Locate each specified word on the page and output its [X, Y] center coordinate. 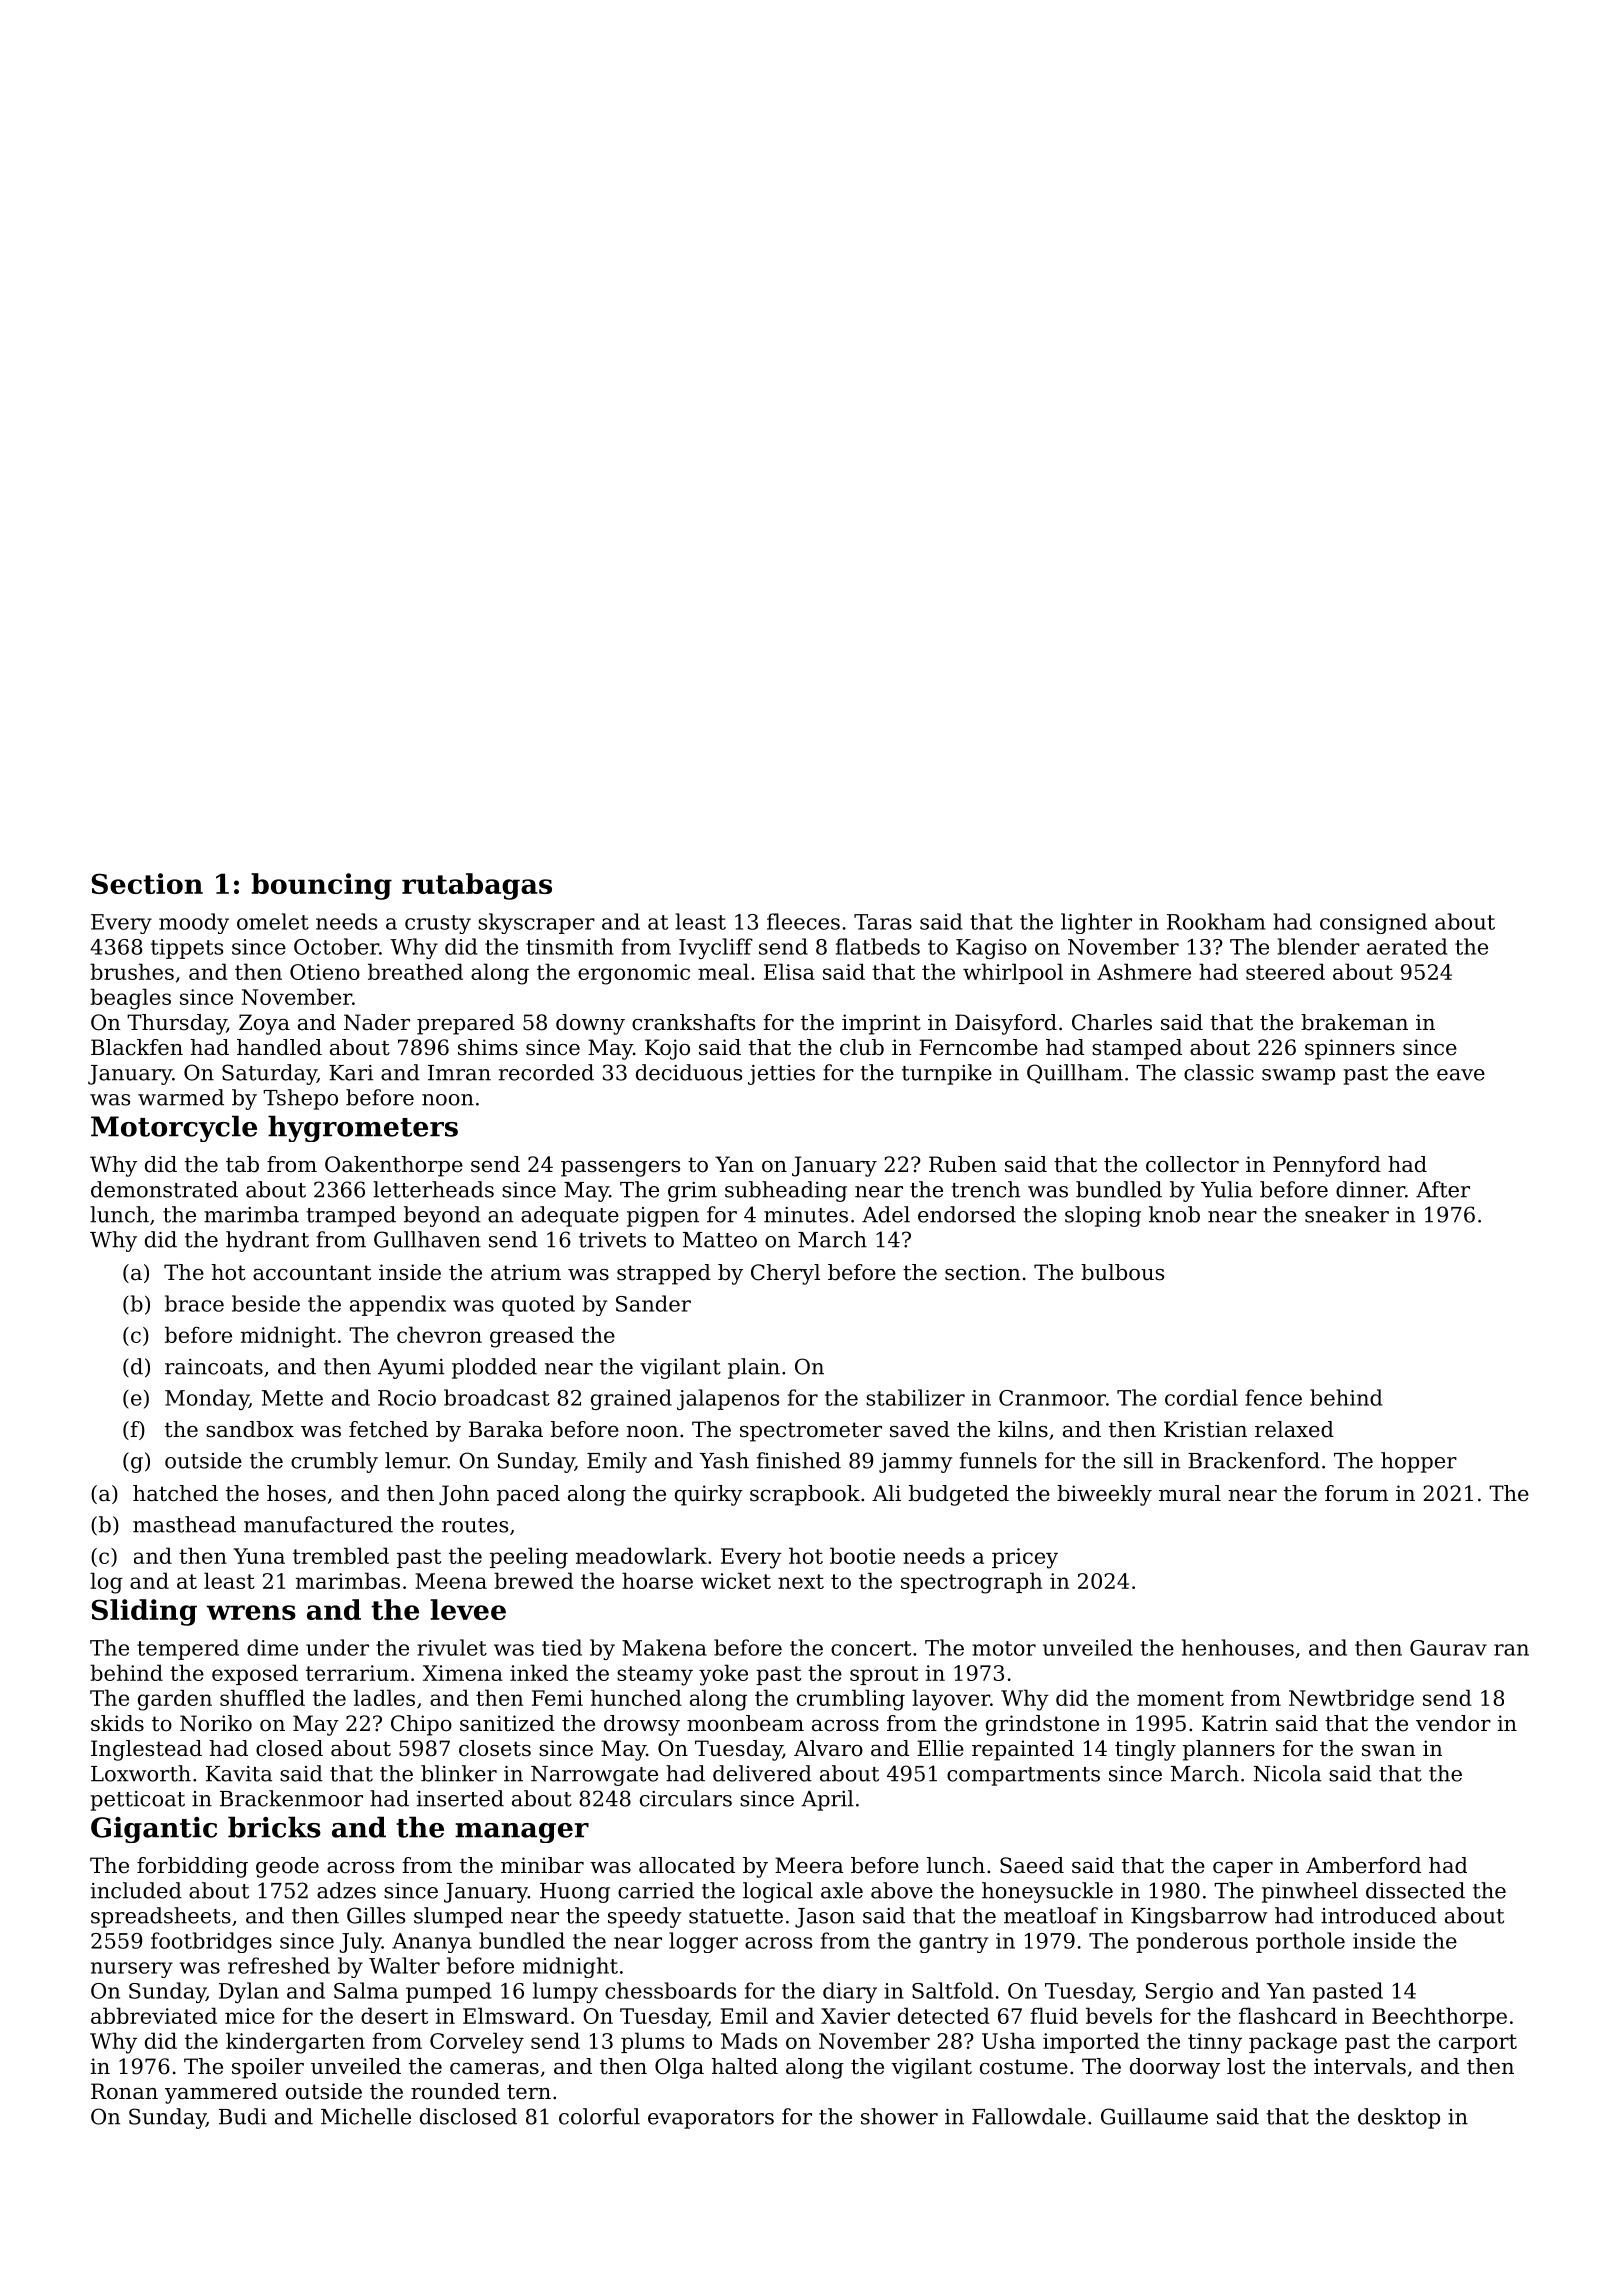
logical [778, 1892]
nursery [132, 1970]
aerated [1407, 946]
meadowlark [641, 1555]
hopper [1419, 1462]
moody [194, 923]
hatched [175, 1493]
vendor [1453, 1723]
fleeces [803, 921]
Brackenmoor [291, 1798]
